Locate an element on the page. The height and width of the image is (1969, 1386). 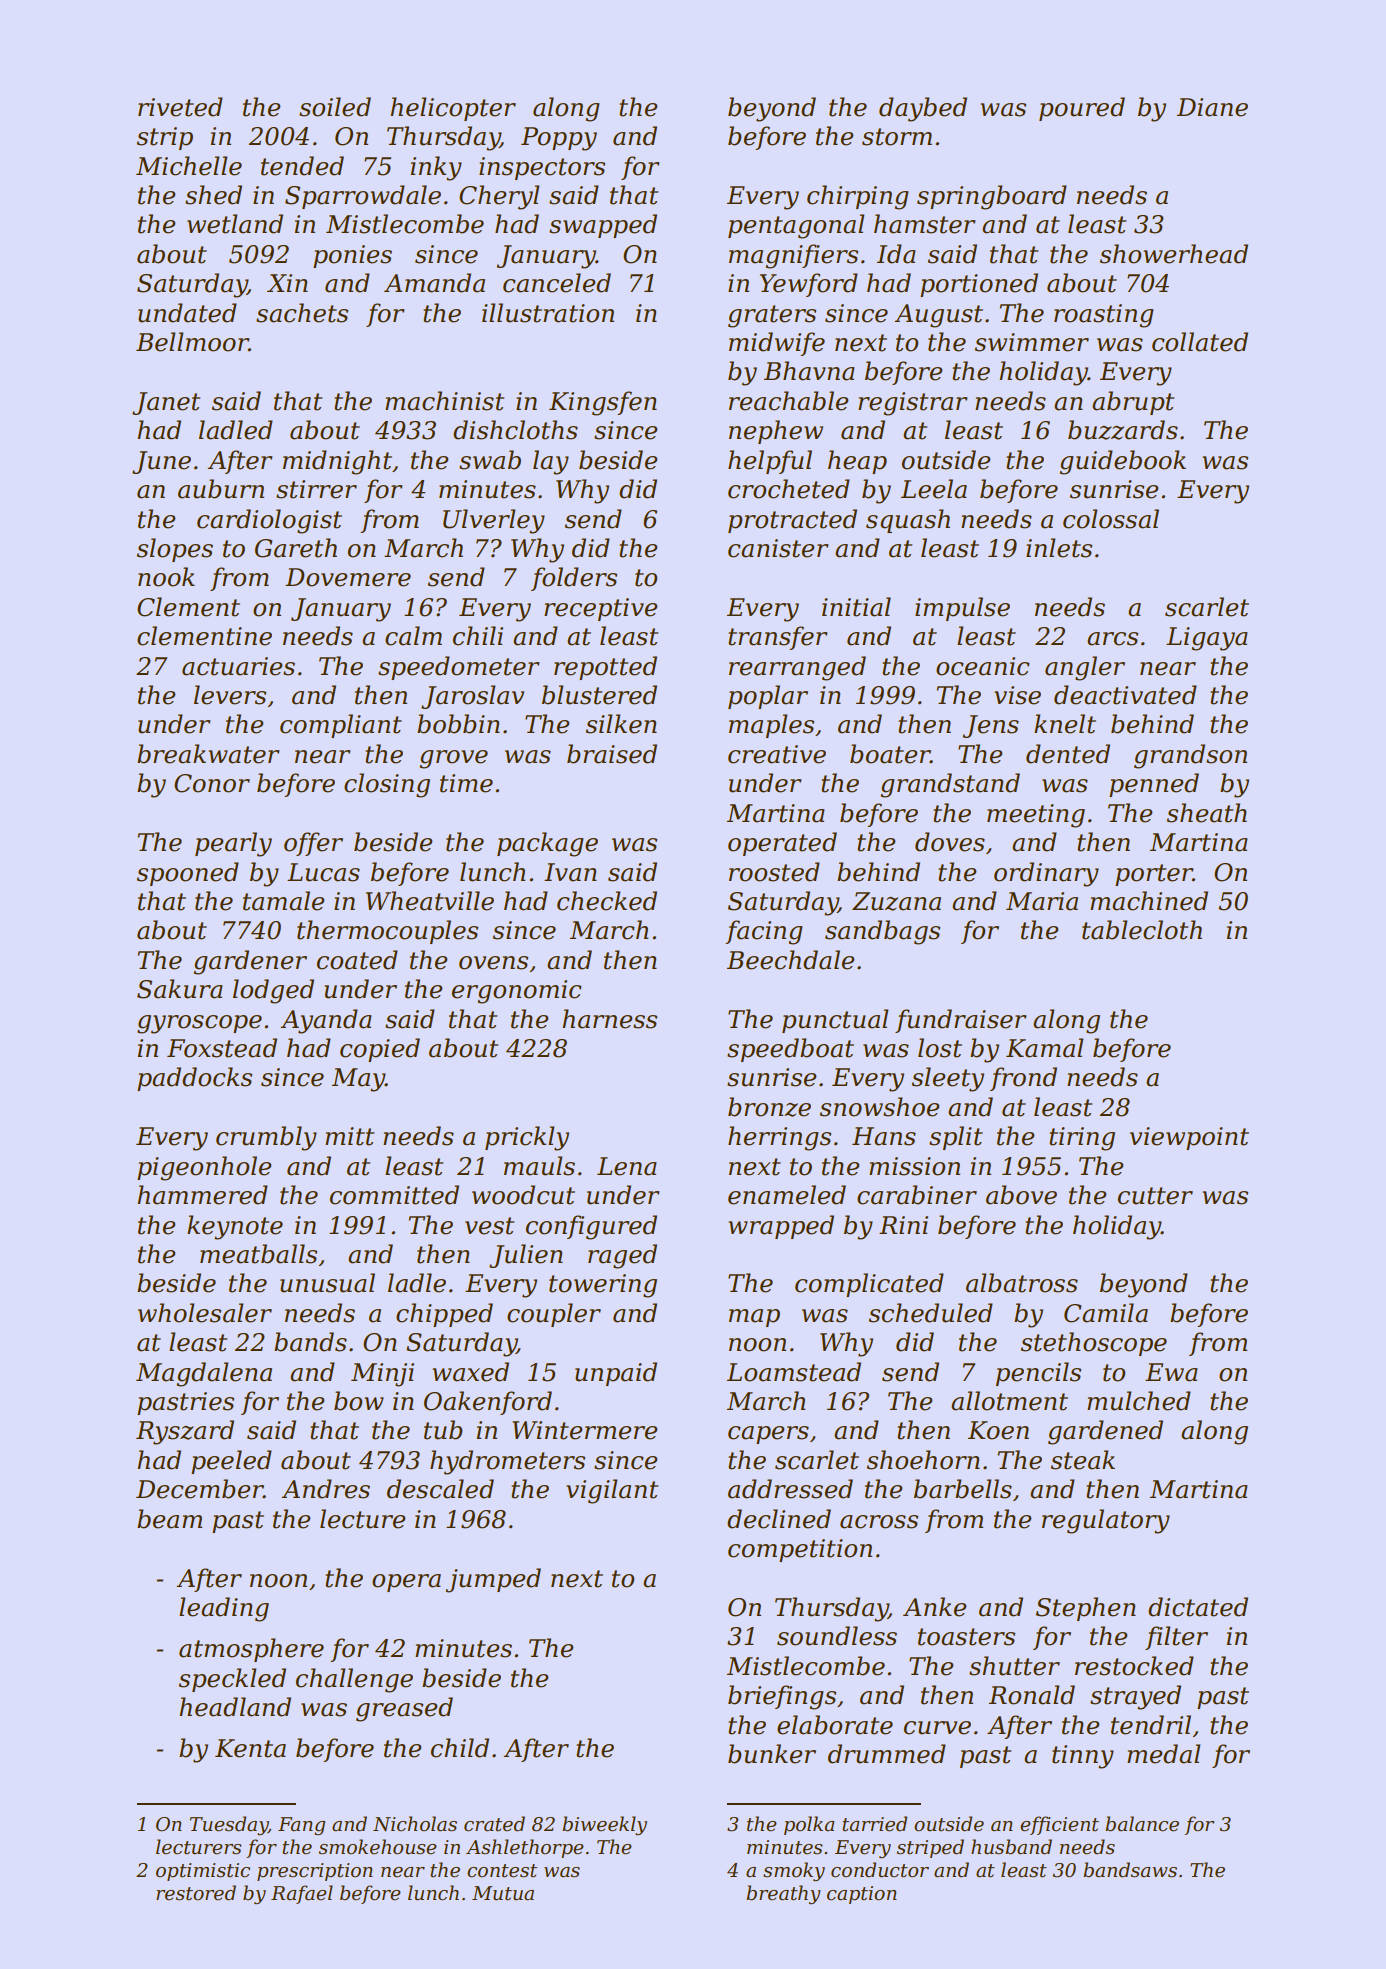
harness is located at coordinates (609, 1019).
